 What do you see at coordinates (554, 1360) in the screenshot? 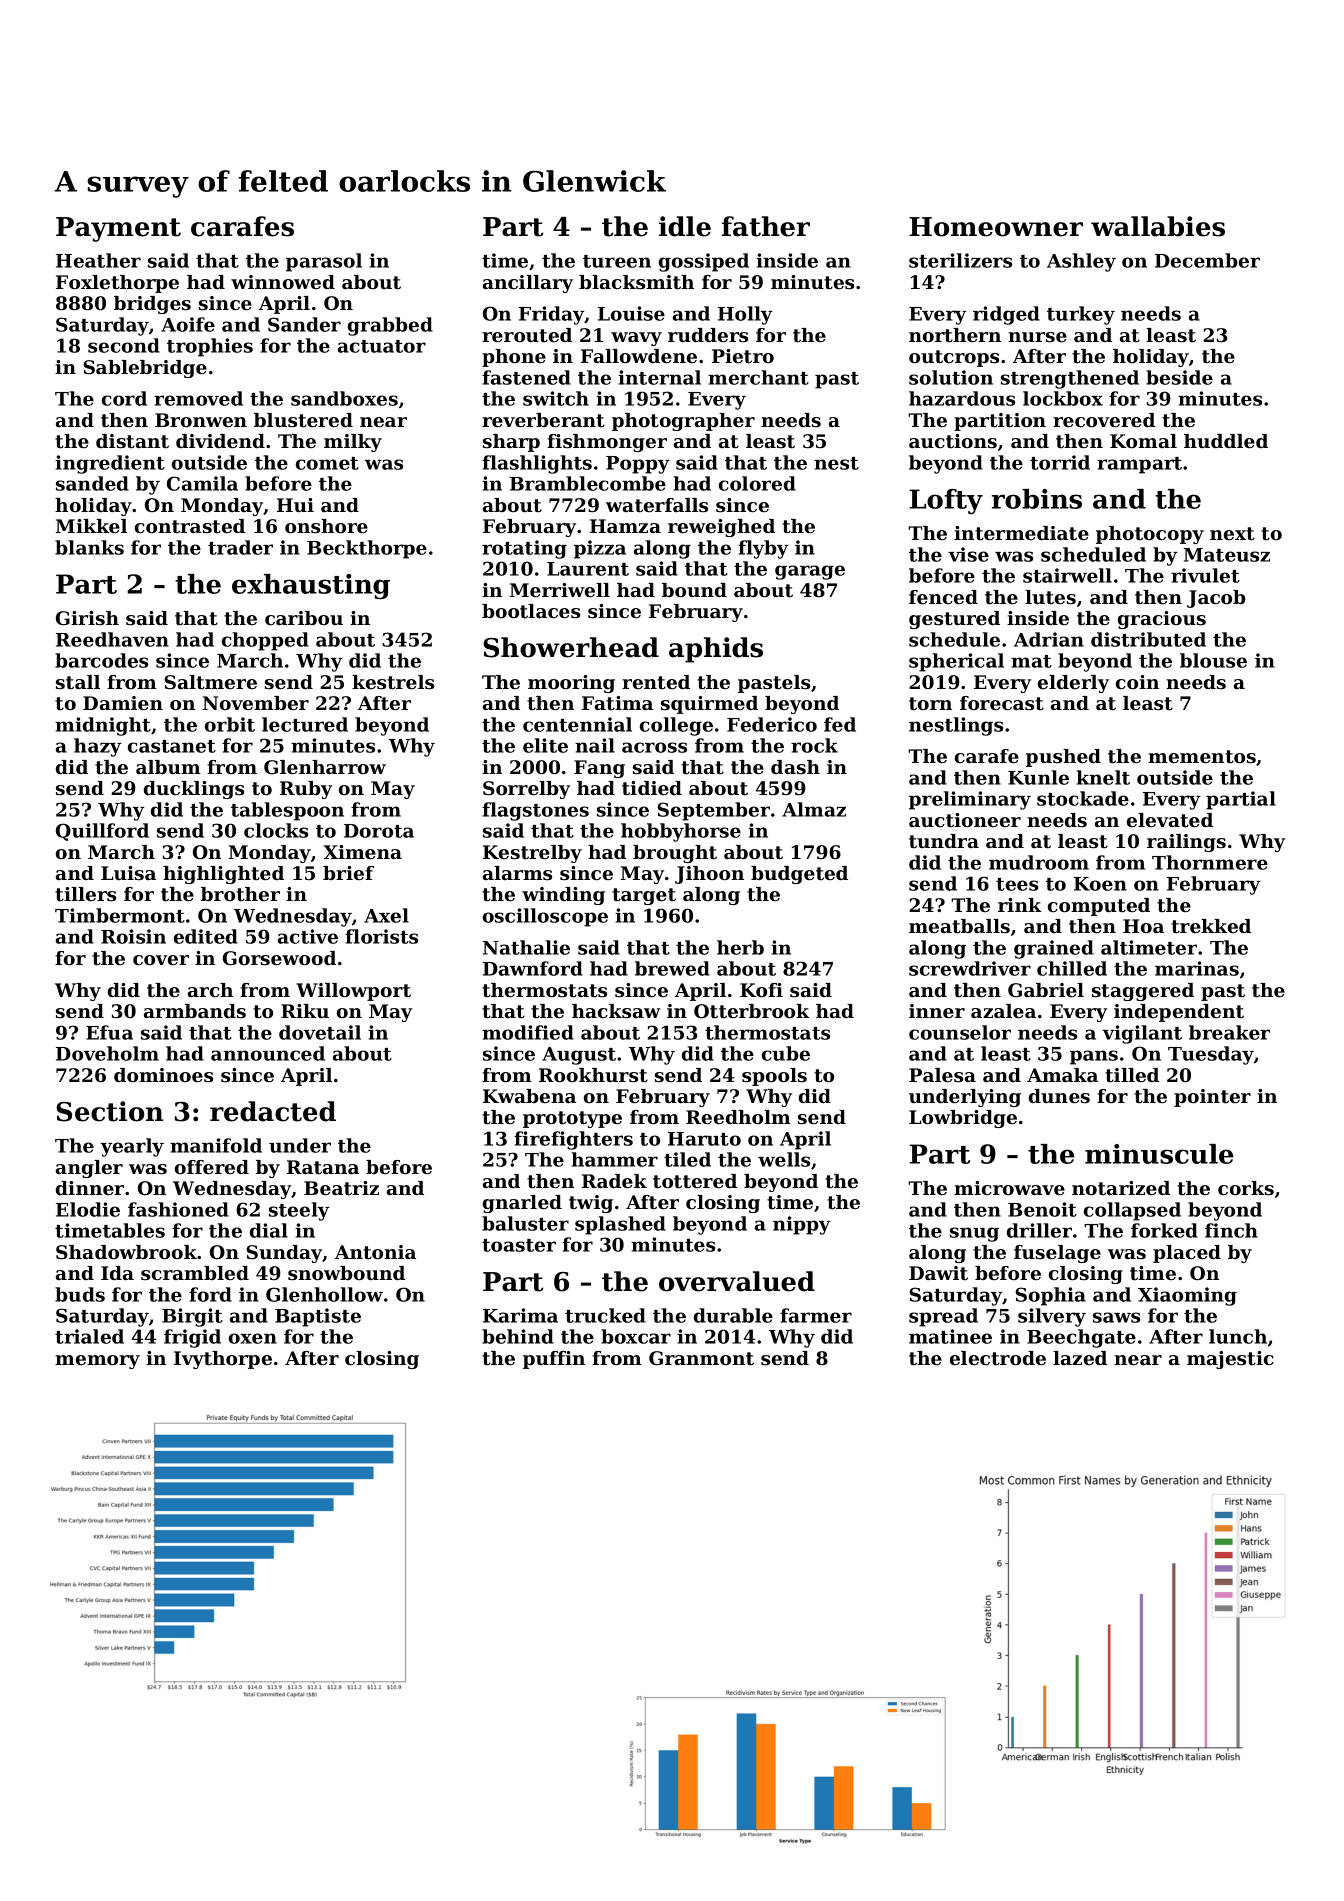
I see `puffin` at bounding box center [554, 1360].
